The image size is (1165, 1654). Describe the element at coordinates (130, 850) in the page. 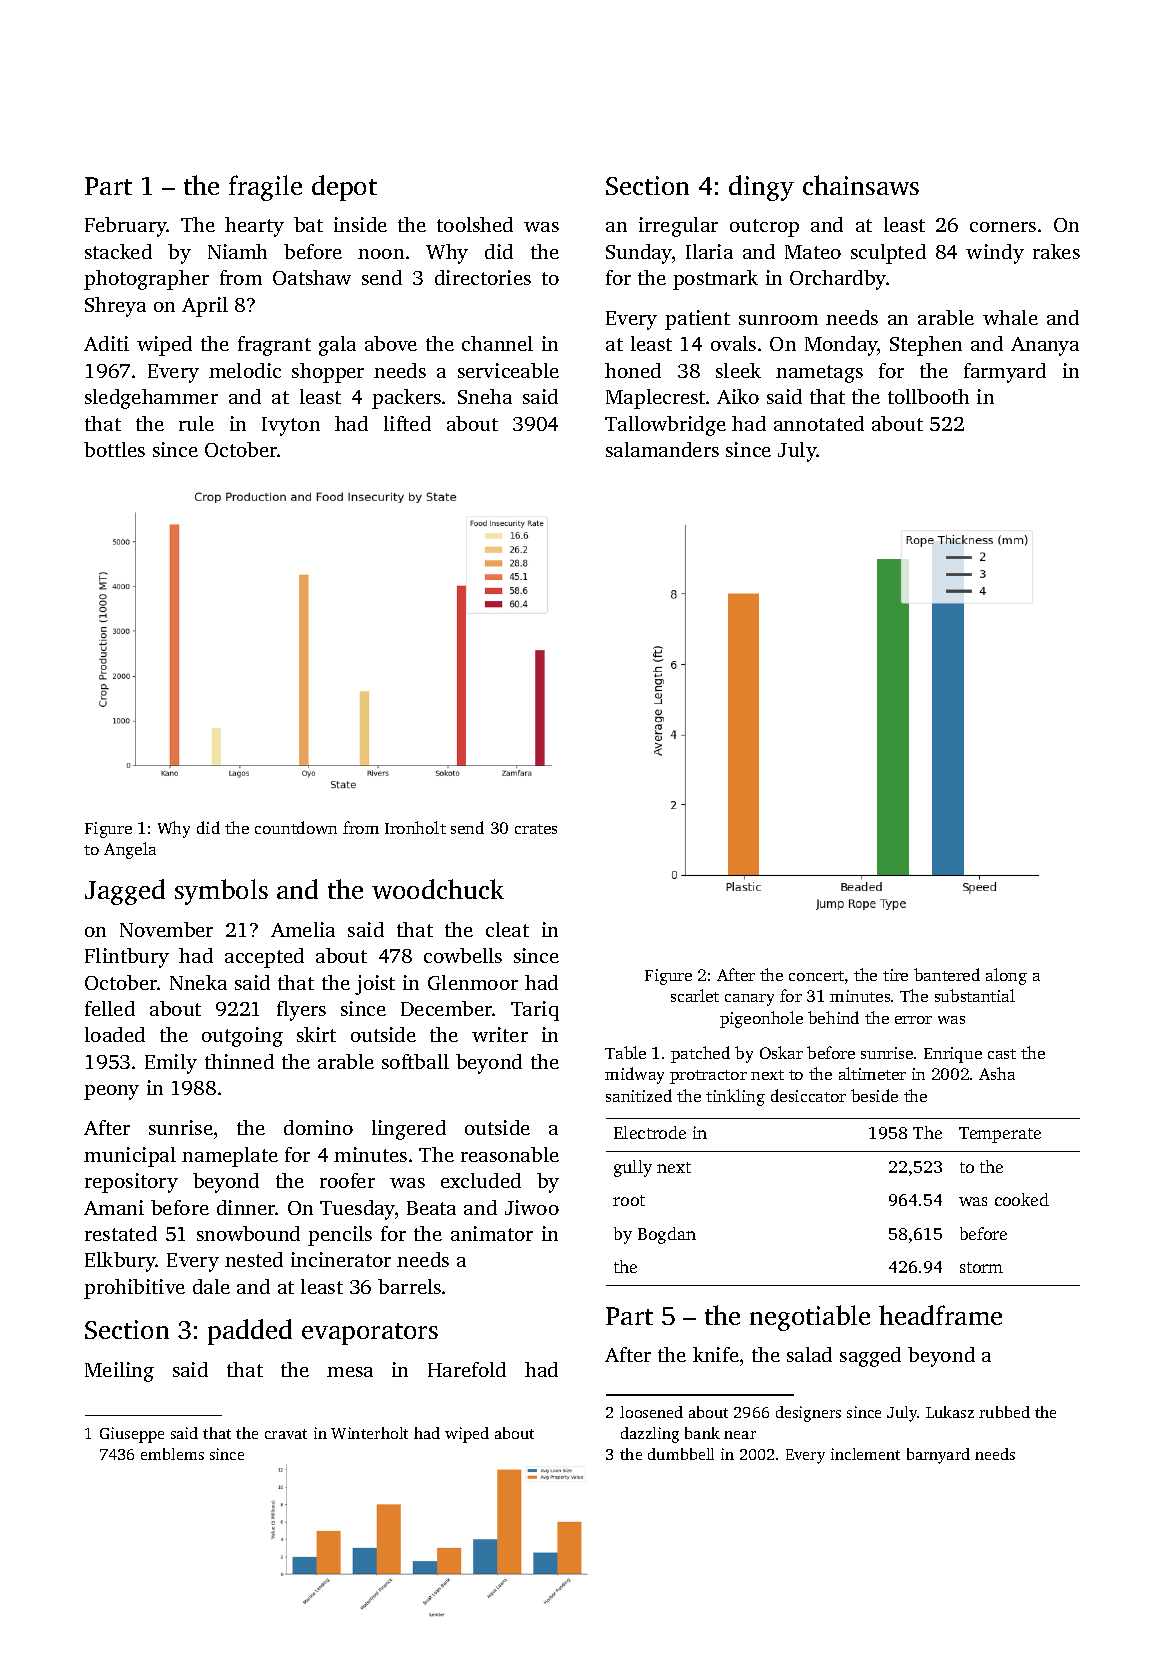

I see `Angela` at that location.
